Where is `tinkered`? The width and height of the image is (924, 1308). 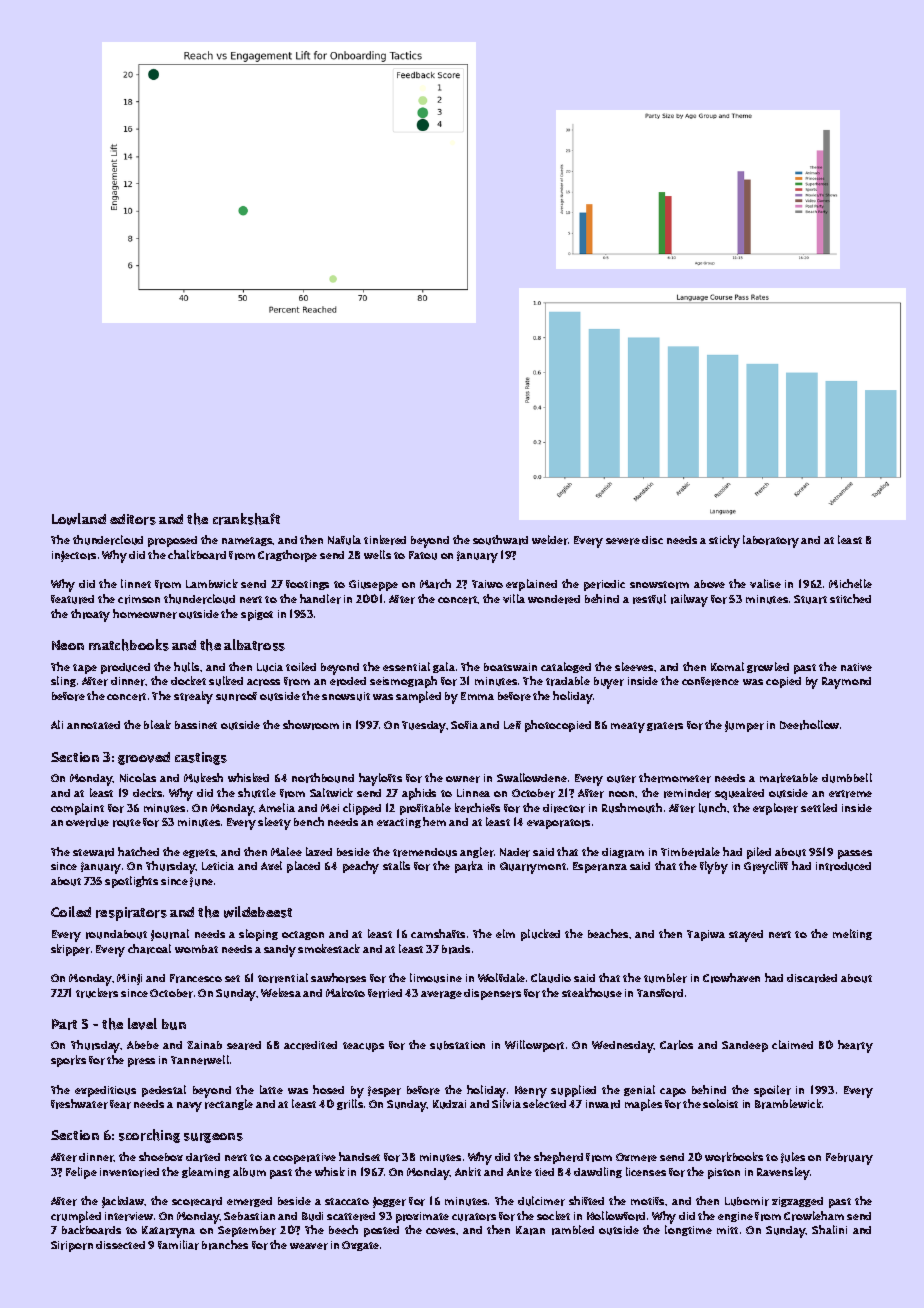
tinkered is located at coordinates (385, 540).
